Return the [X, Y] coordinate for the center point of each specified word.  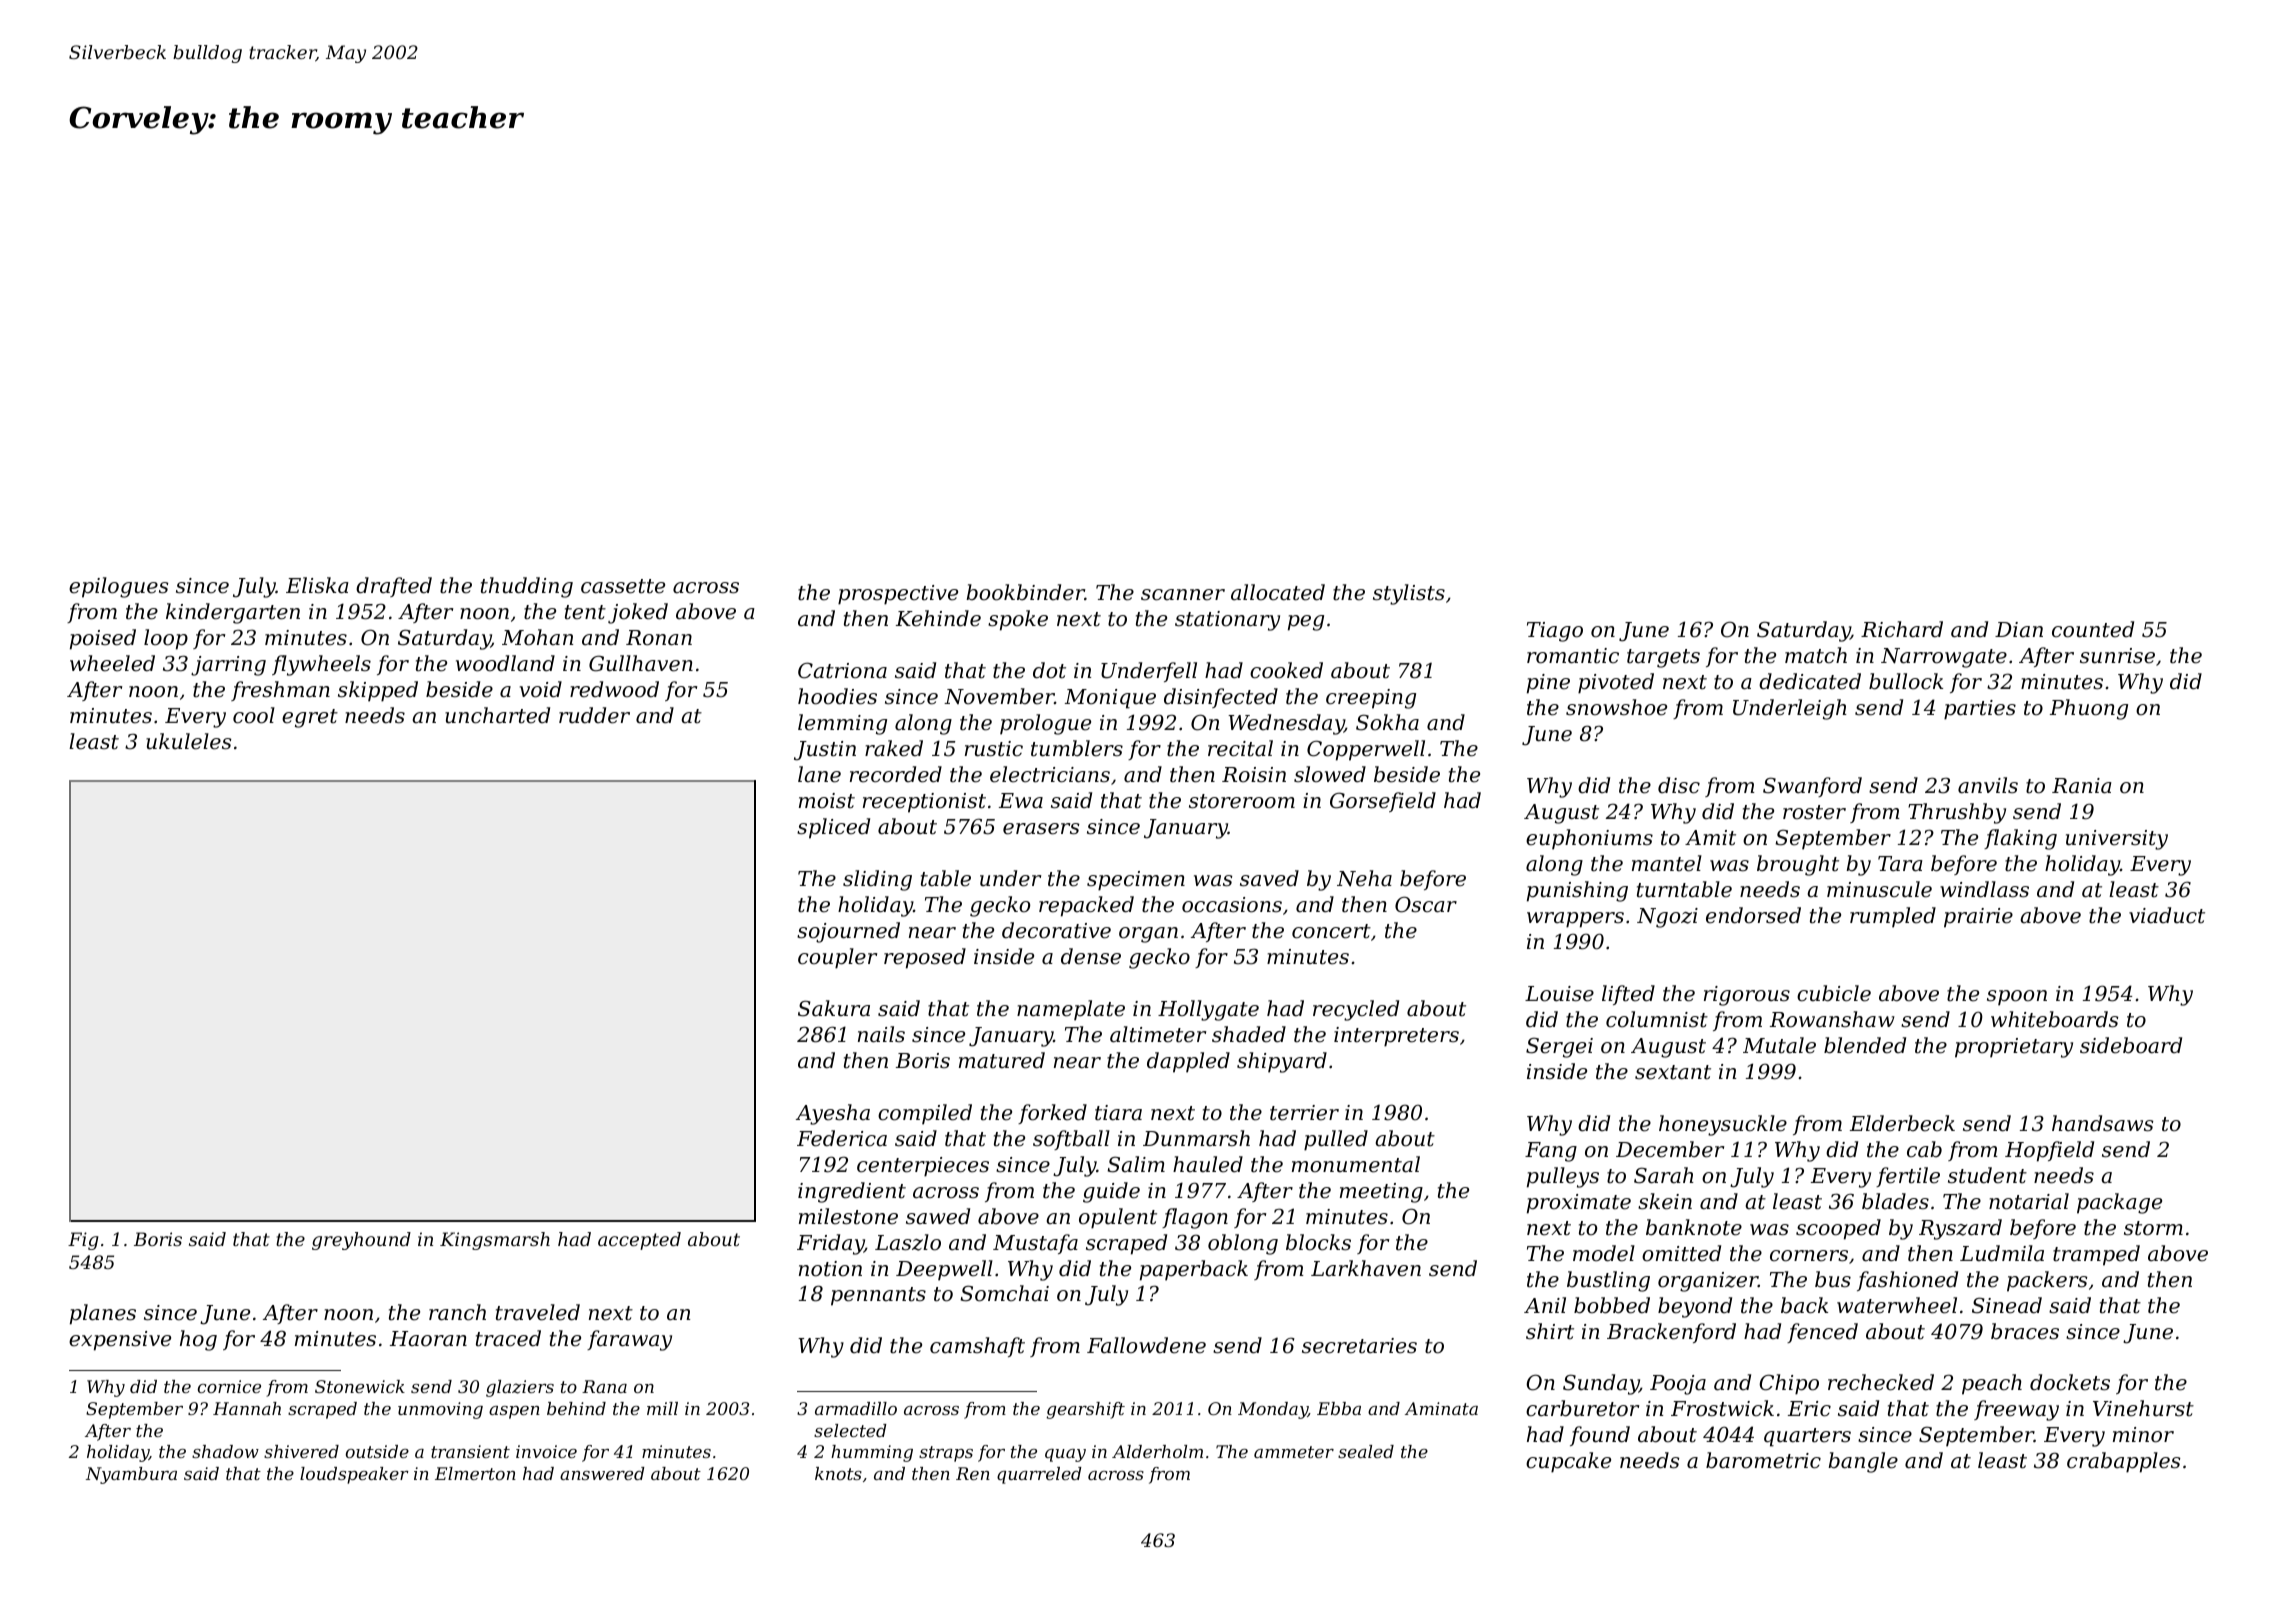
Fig [83, 1241]
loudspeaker [354, 1475]
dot [1049, 670]
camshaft [977, 1347]
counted [2093, 629]
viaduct [2167, 915]
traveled [538, 1312]
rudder [594, 715]
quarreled [1039, 1475]
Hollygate [1208, 1010]
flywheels [321, 665]
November [999, 696]
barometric [1763, 1460]
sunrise [2117, 656]
